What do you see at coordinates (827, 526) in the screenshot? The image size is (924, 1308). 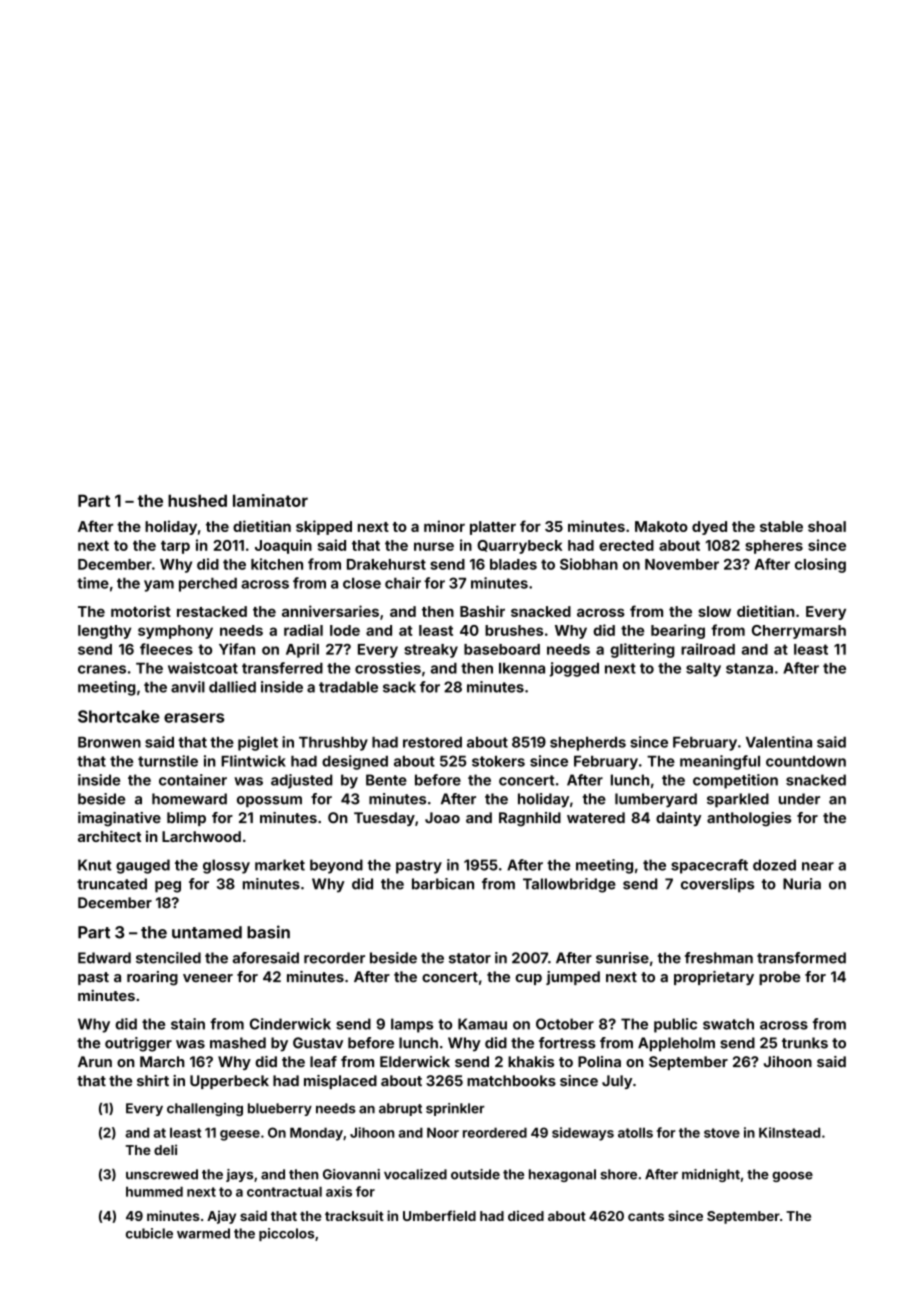 I see `shoal` at bounding box center [827, 526].
